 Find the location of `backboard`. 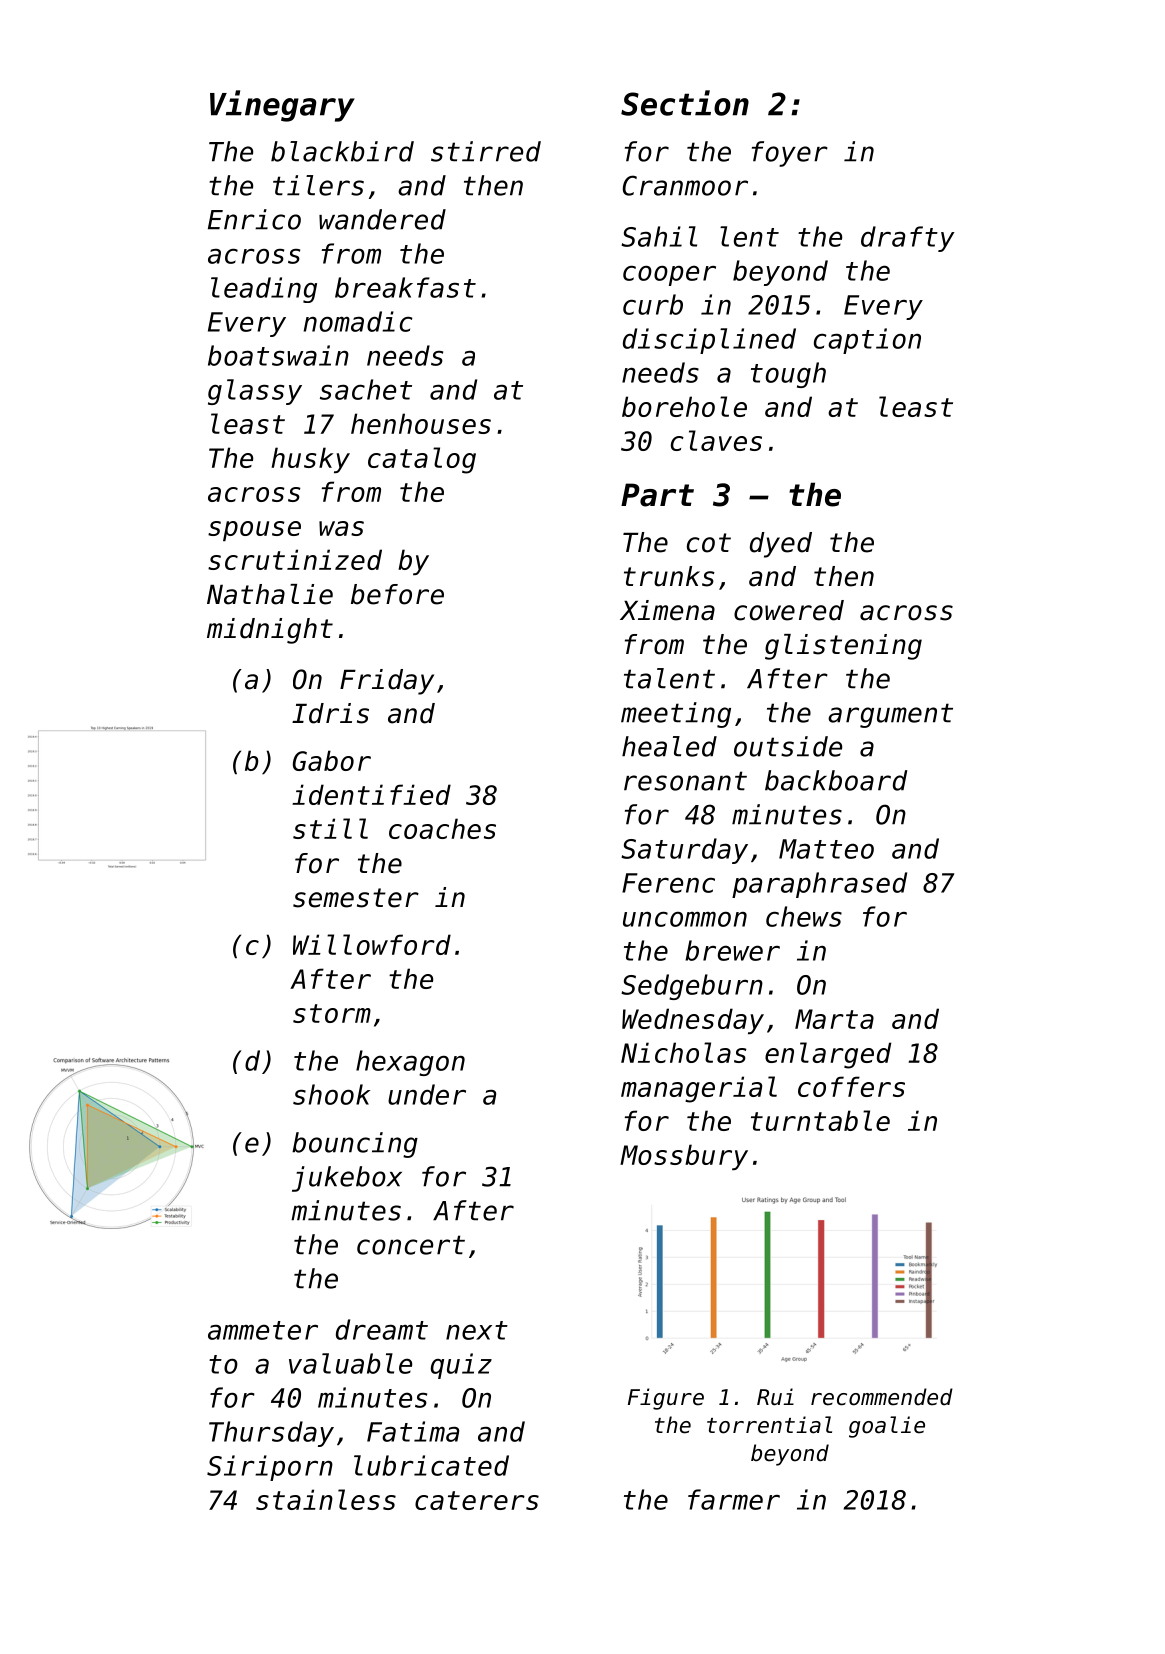

backboard is located at coordinates (836, 780).
